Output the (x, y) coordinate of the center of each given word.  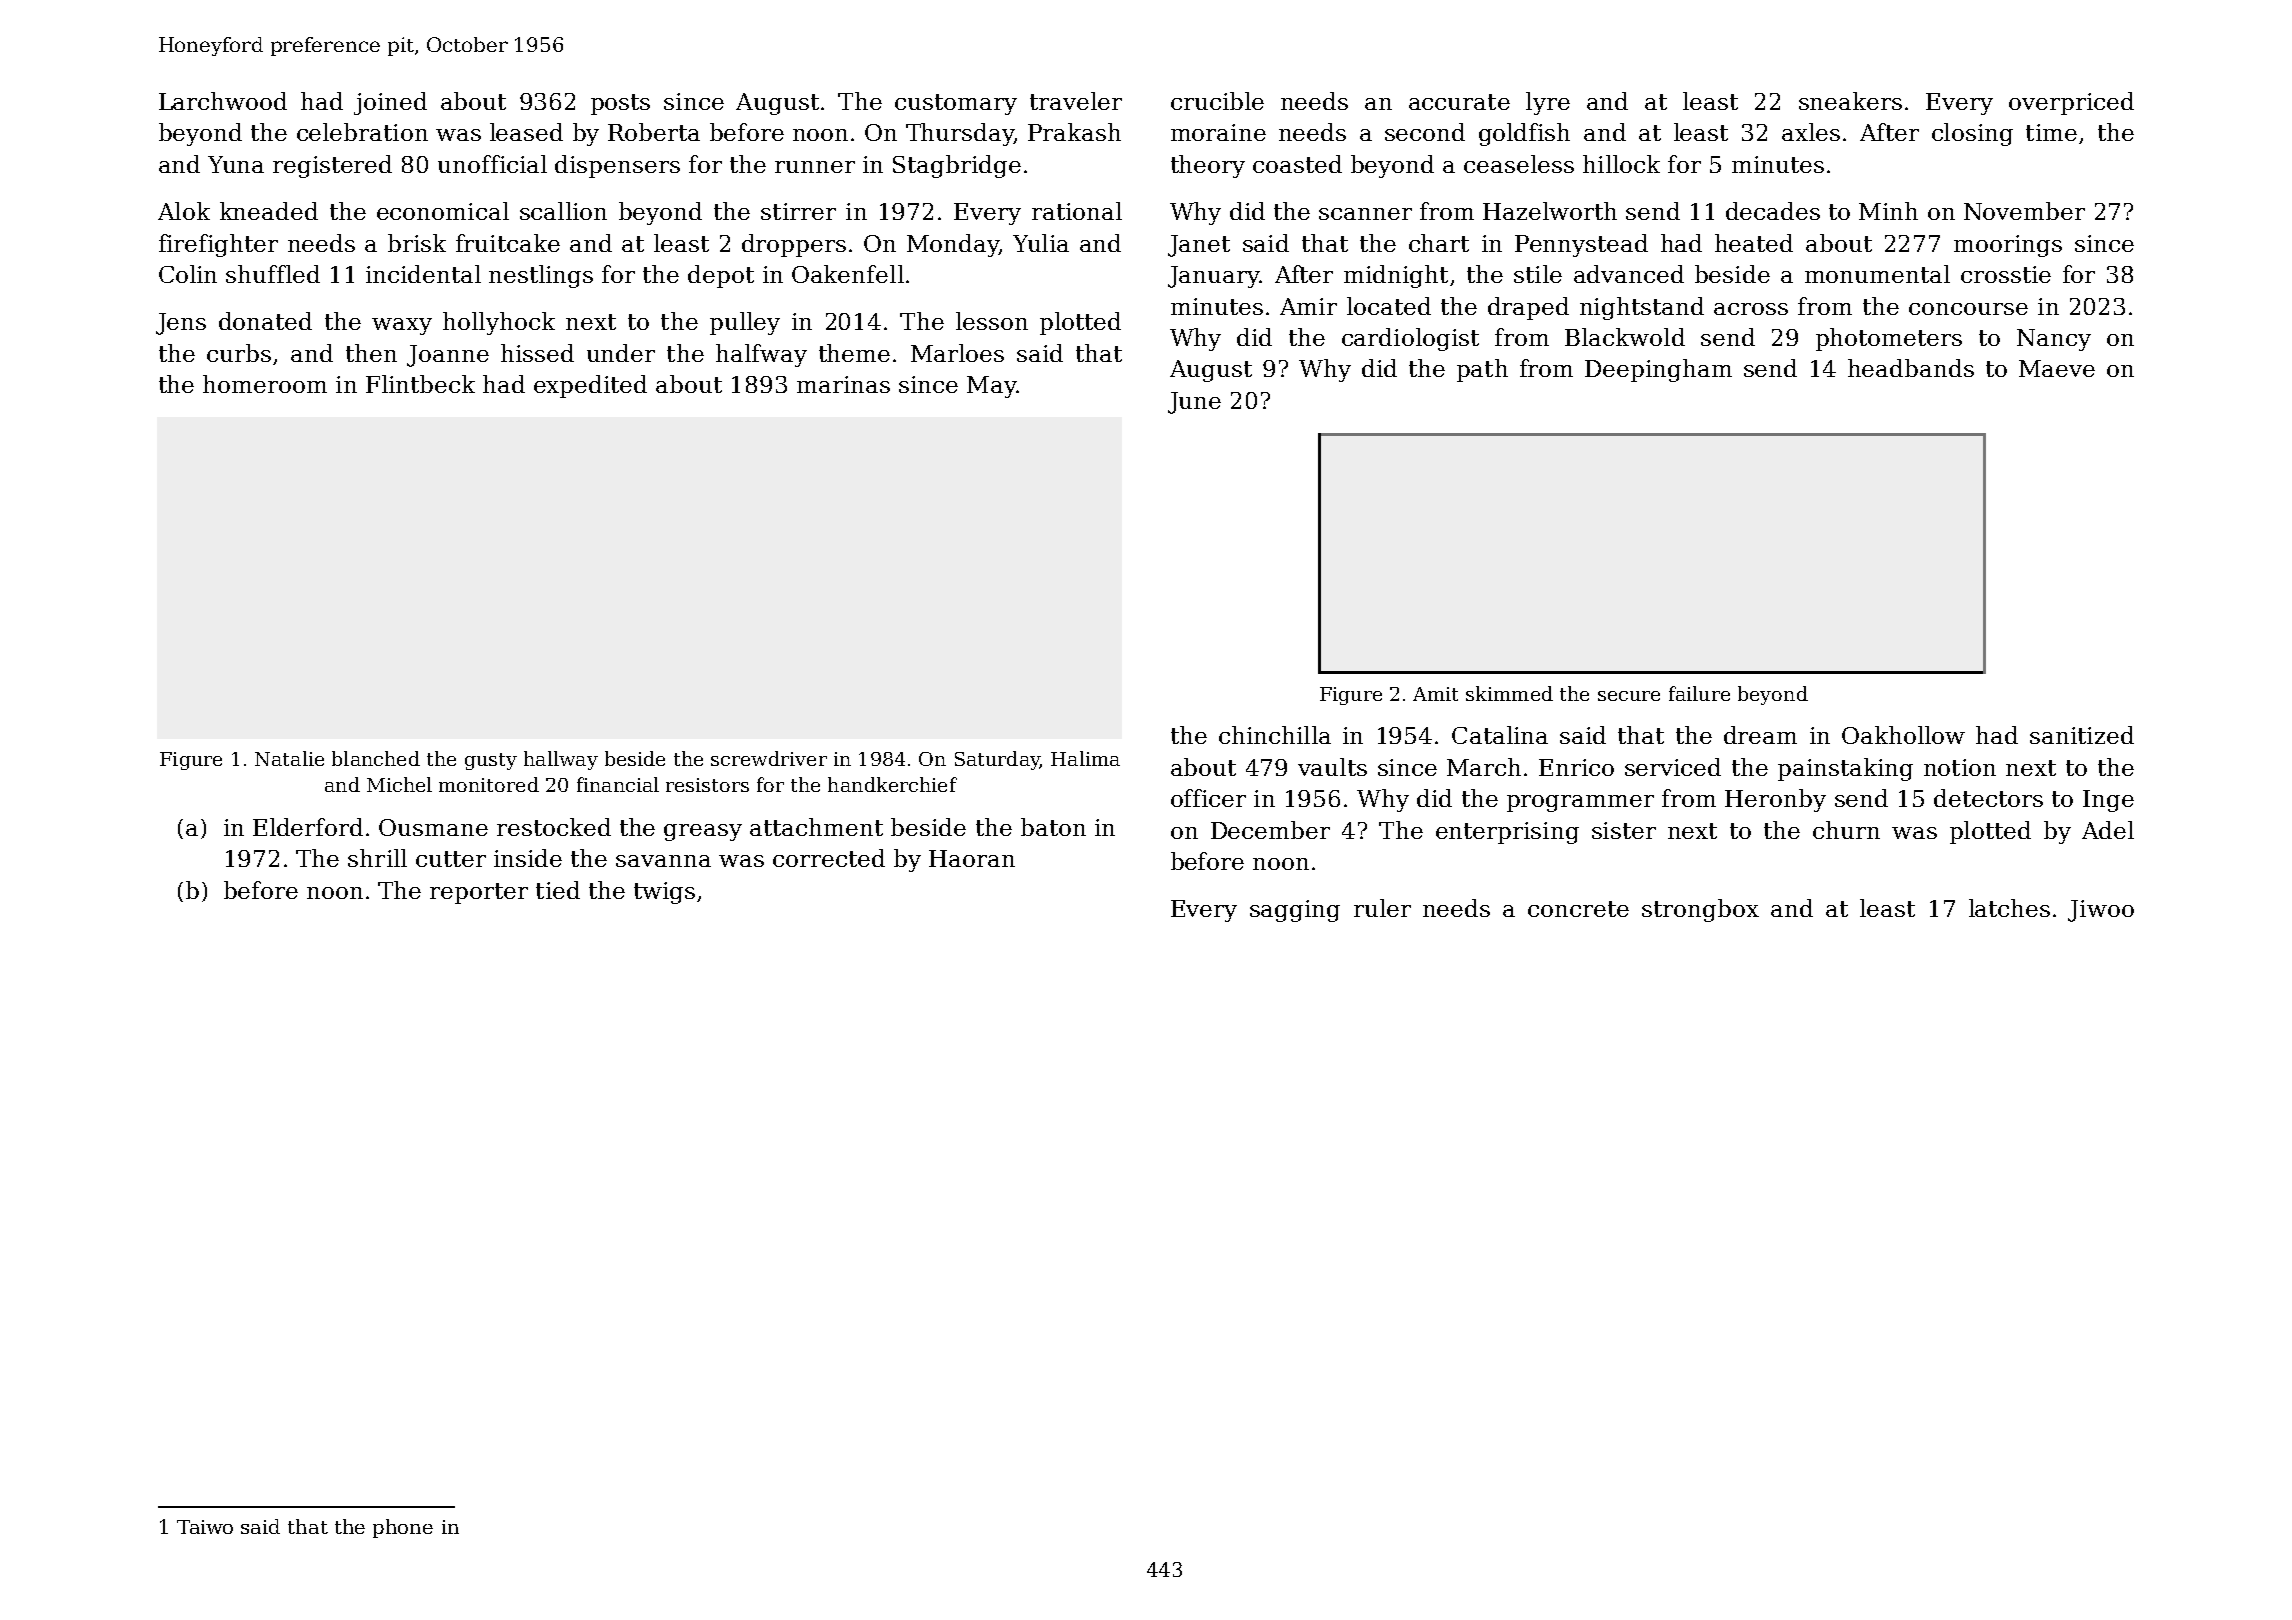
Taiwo (205, 1527)
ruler (1382, 908)
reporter (479, 893)
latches (2009, 908)
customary (956, 104)
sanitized (2082, 735)
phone (403, 1528)
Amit (1435, 694)
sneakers (1850, 101)
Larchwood (223, 101)
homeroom (265, 384)
